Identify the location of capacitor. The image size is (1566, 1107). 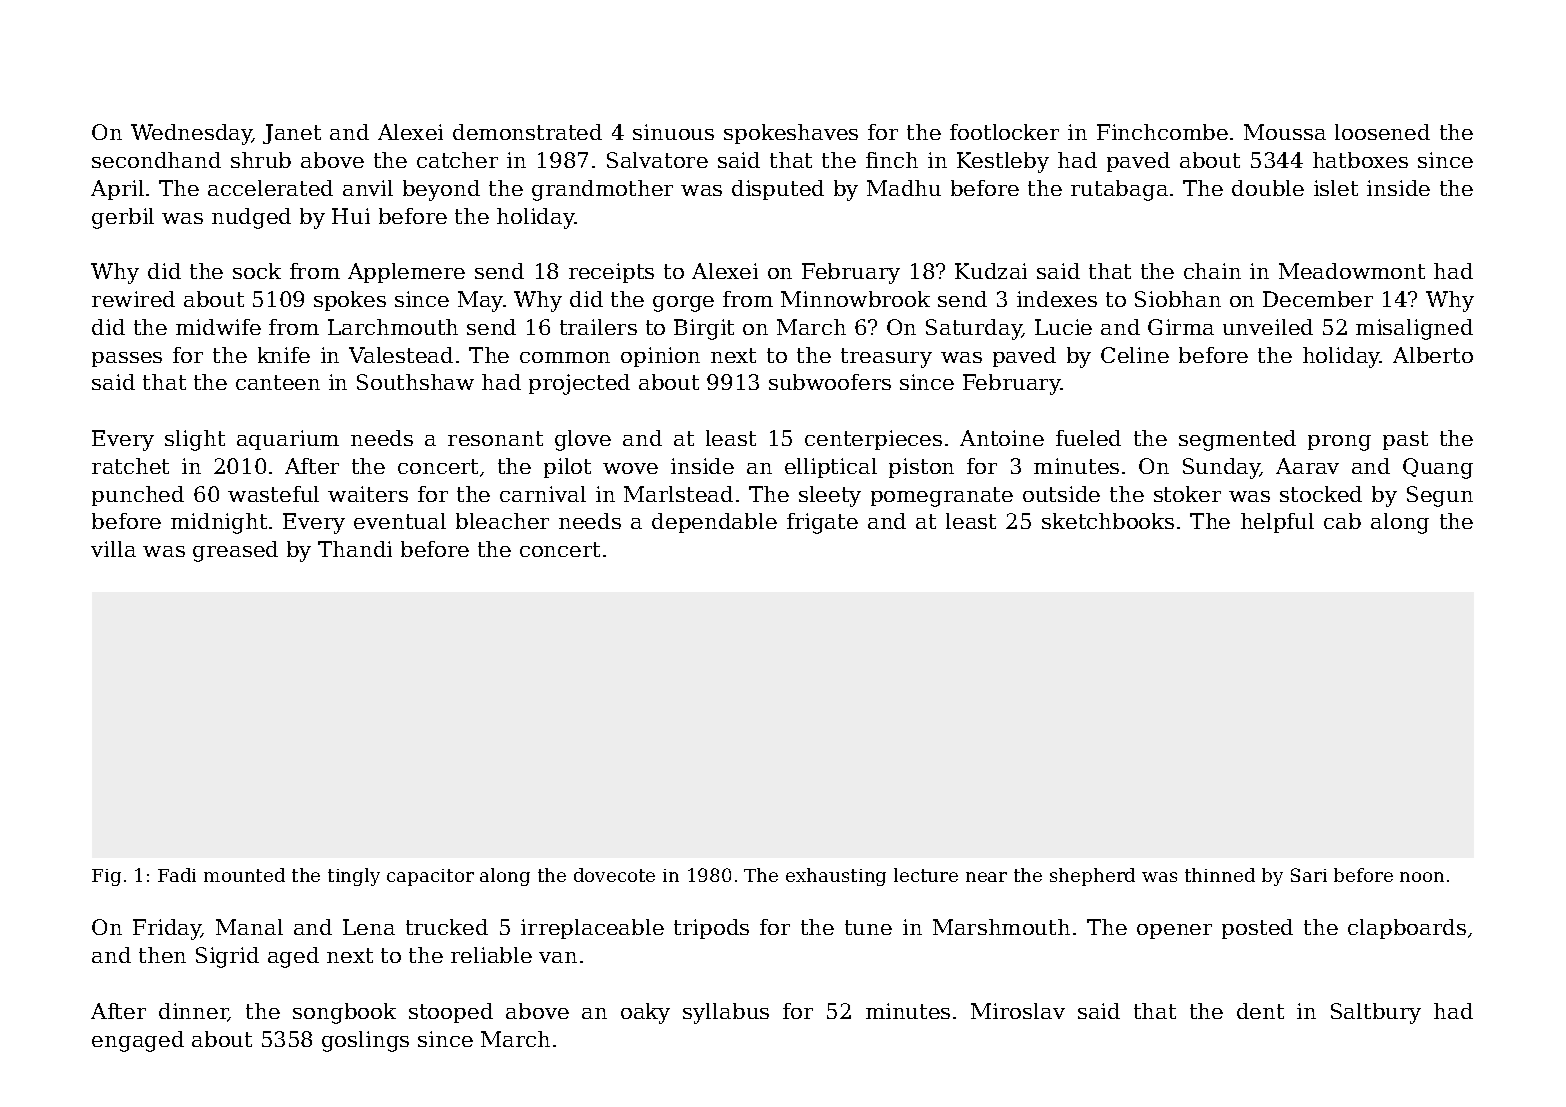
(430, 877).
